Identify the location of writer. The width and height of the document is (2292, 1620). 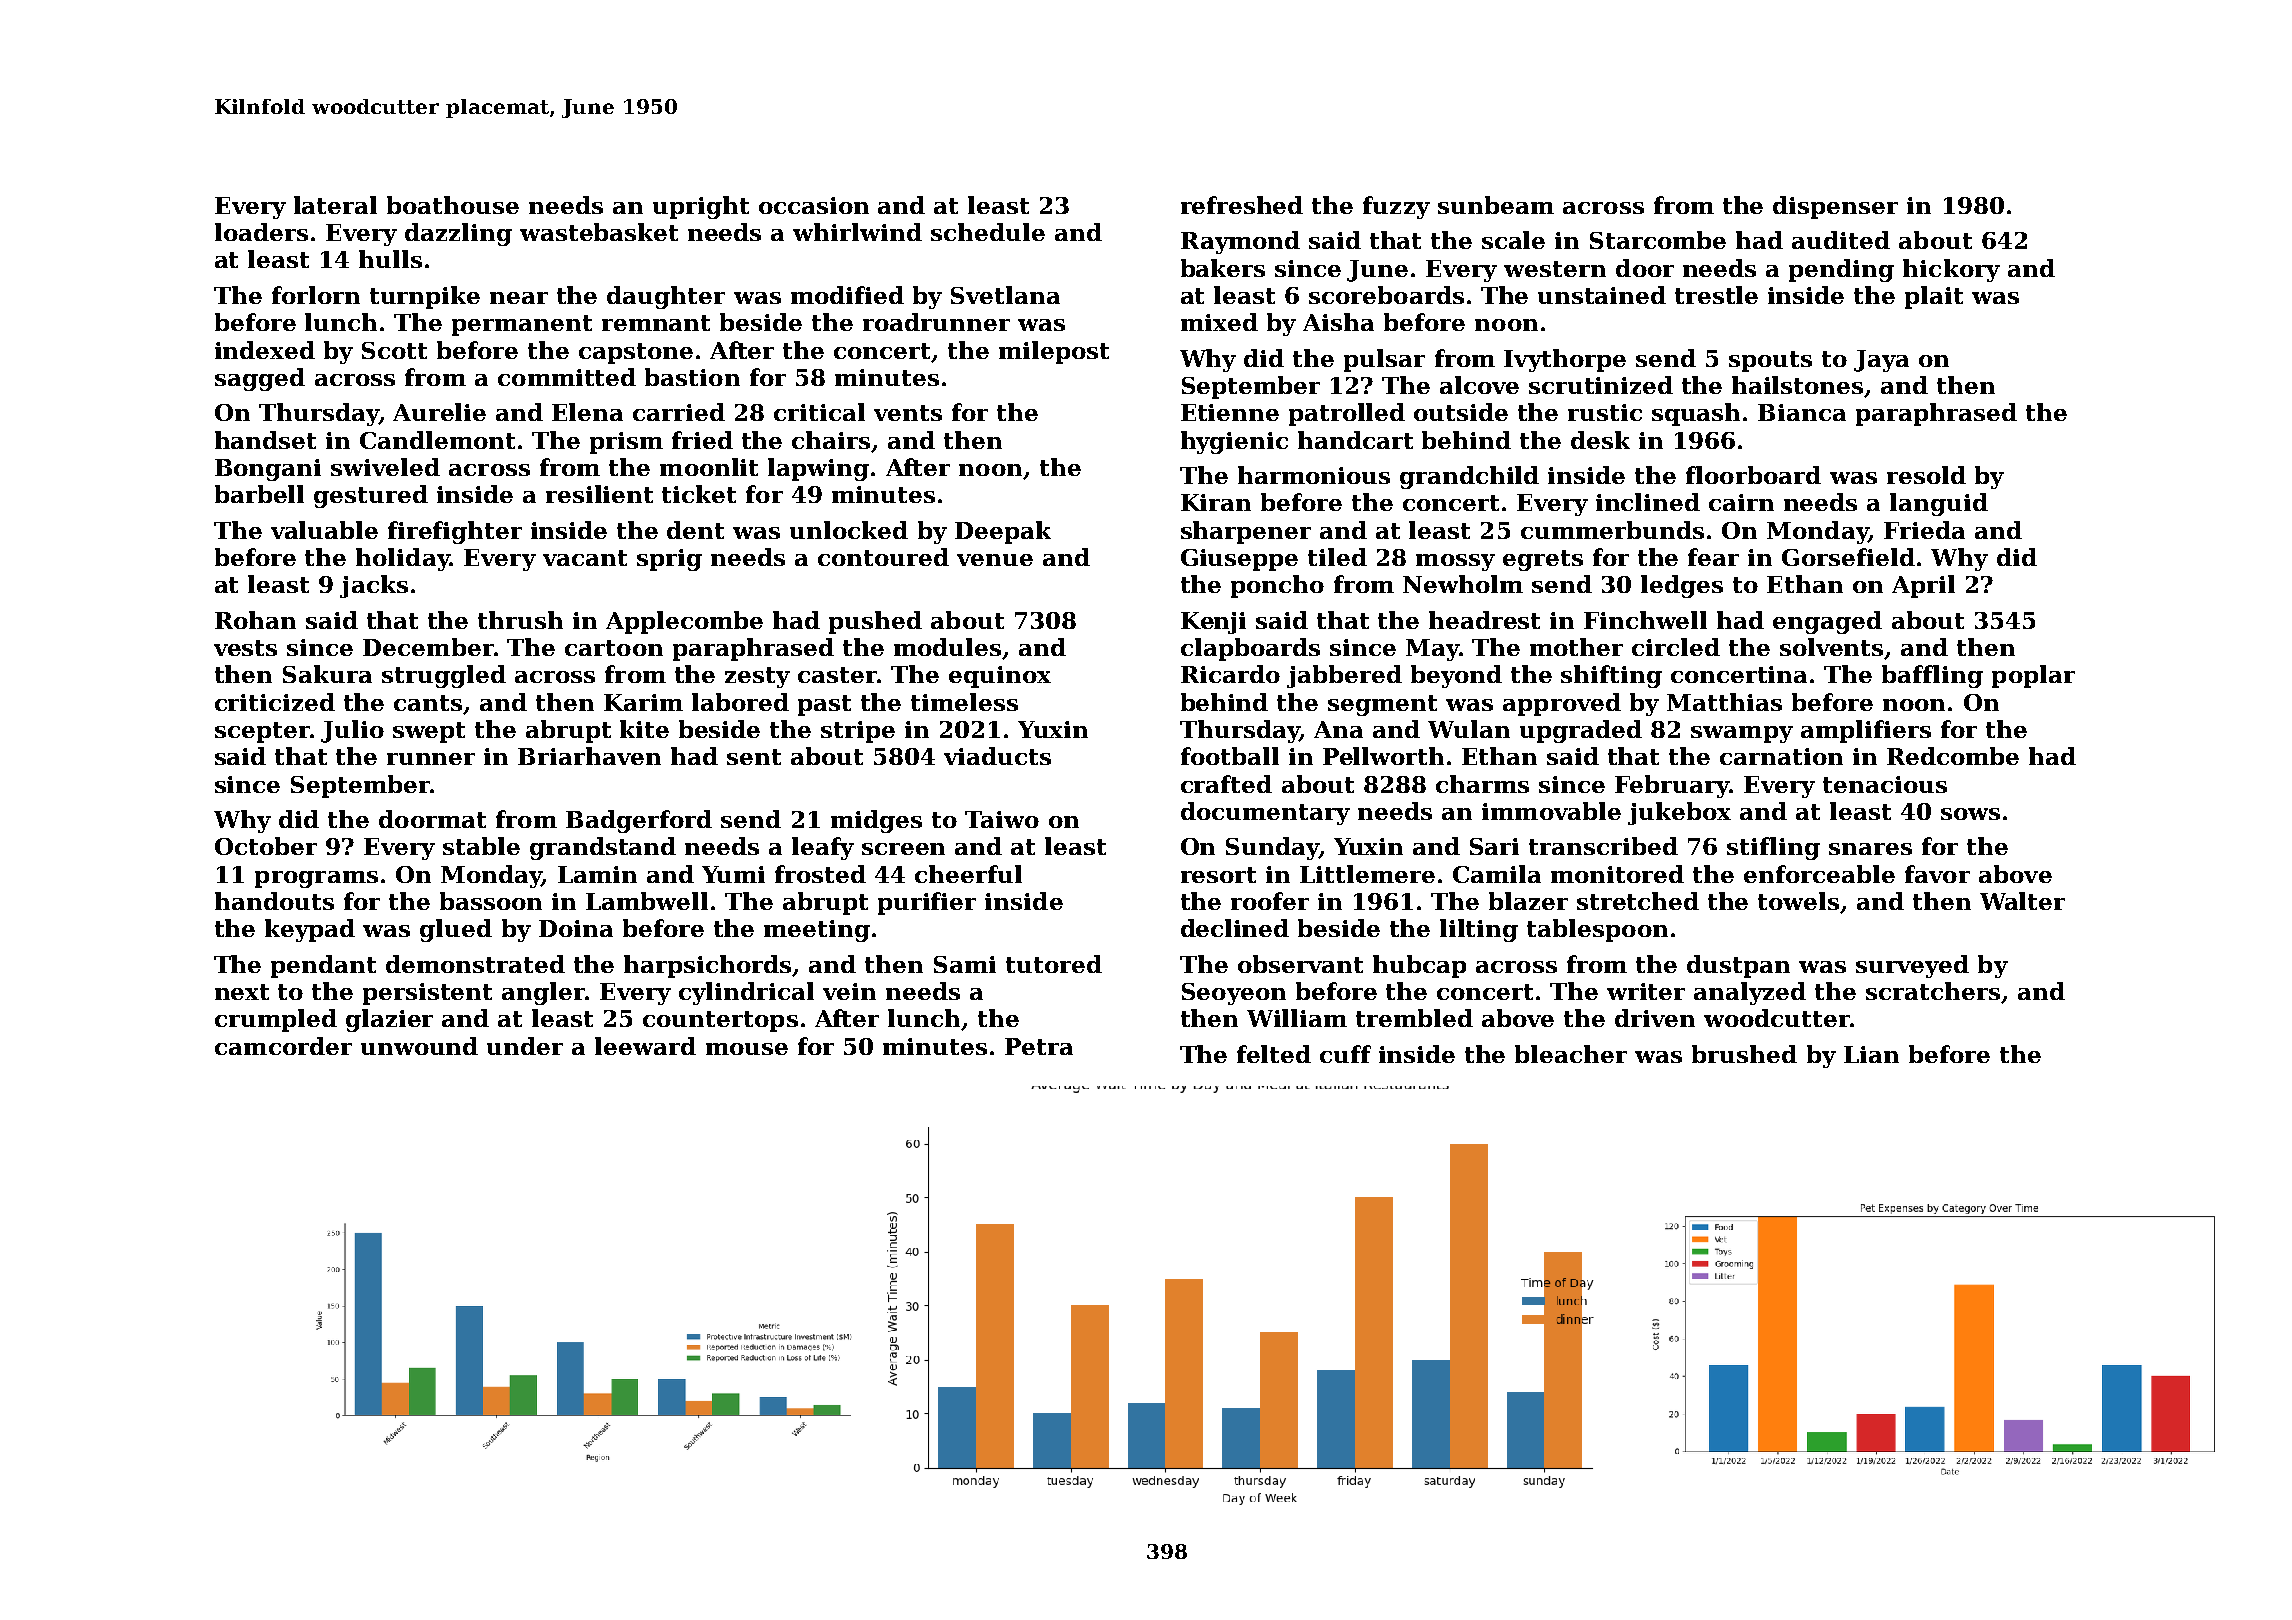
(1646, 991).
